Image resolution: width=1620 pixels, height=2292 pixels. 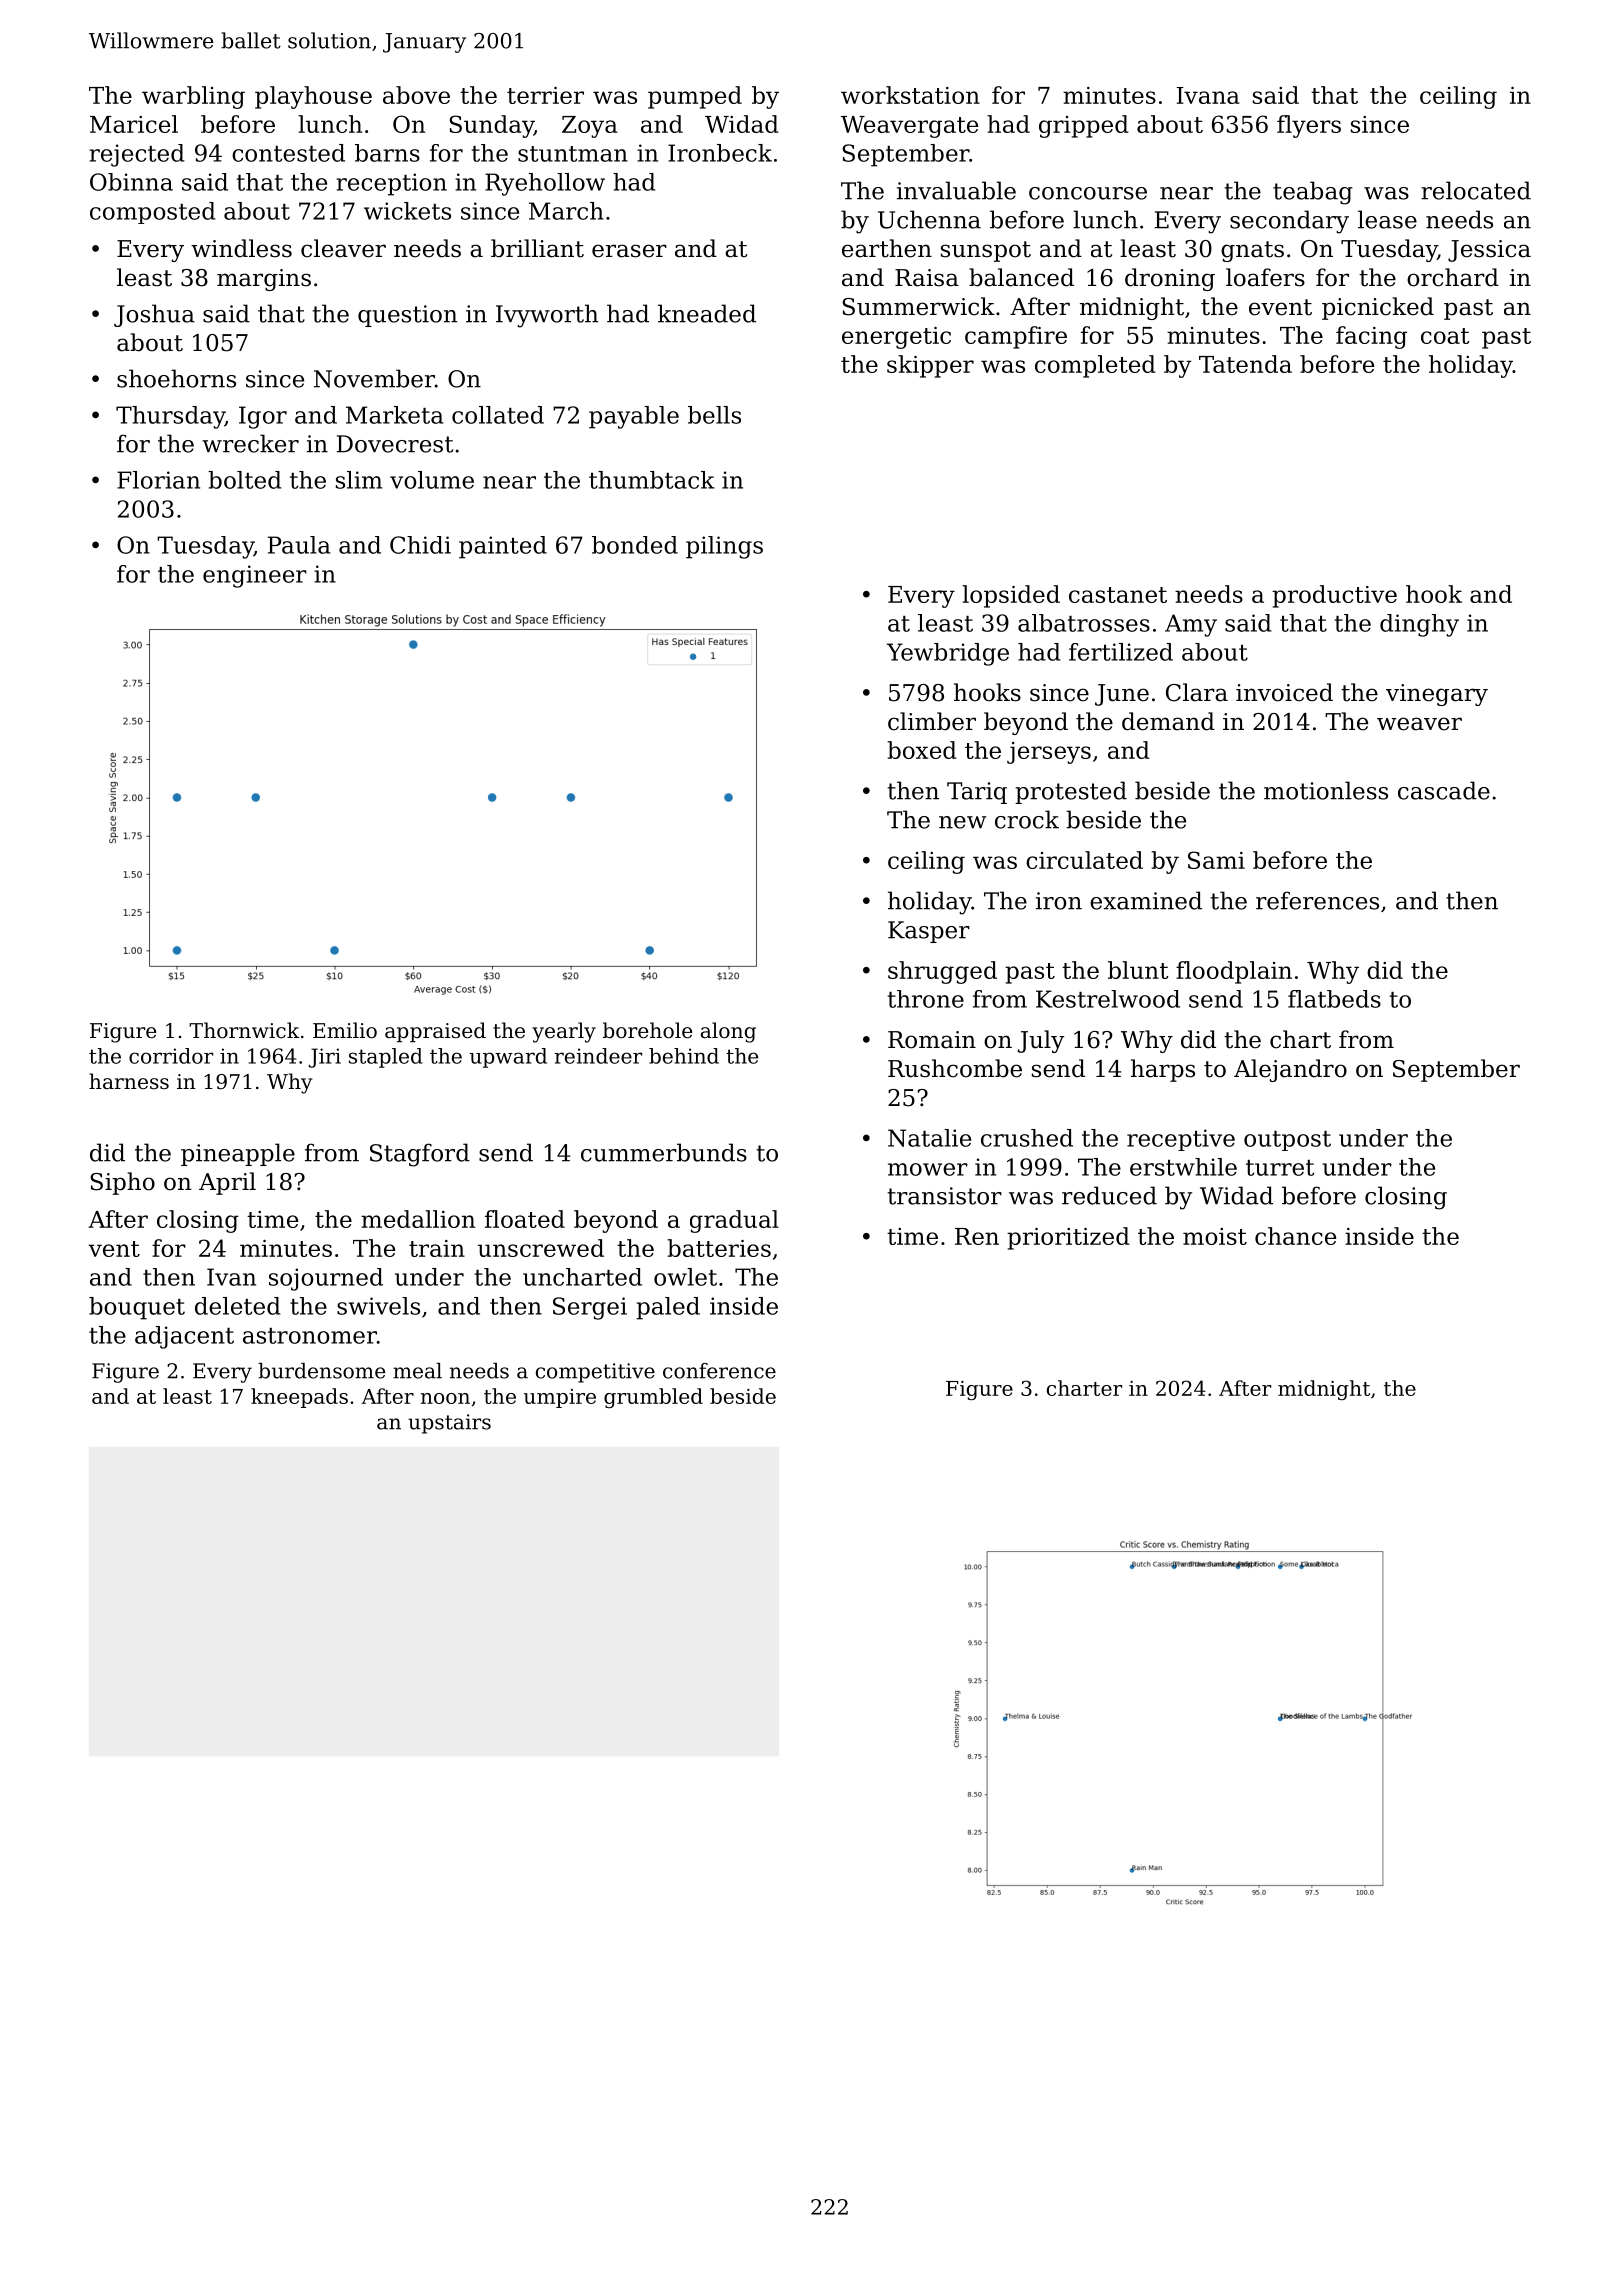 I want to click on slim, so click(x=359, y=480).
